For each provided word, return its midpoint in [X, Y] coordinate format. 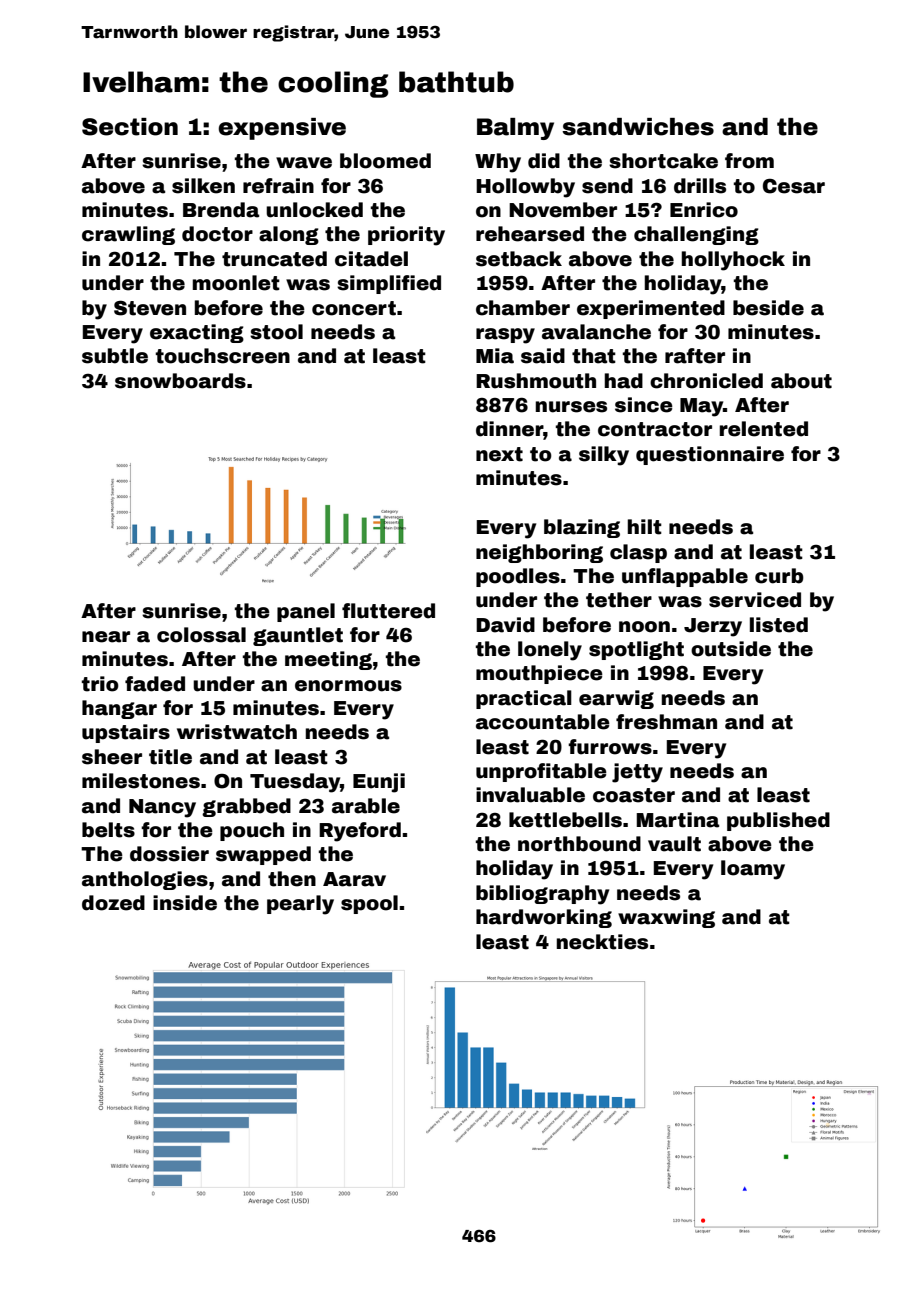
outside [731, 649]
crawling [128, 235]
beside [768, 308]
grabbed [246, 807]
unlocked [314, 210]
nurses [571, 407]
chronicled [706, 381]
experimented [651, 309]
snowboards [180, 381]
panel [306, 612]
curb [779, 576]
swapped [263, 855]
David [505, 625]
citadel [371, 259]
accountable [543, 722]
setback [519, 259]
